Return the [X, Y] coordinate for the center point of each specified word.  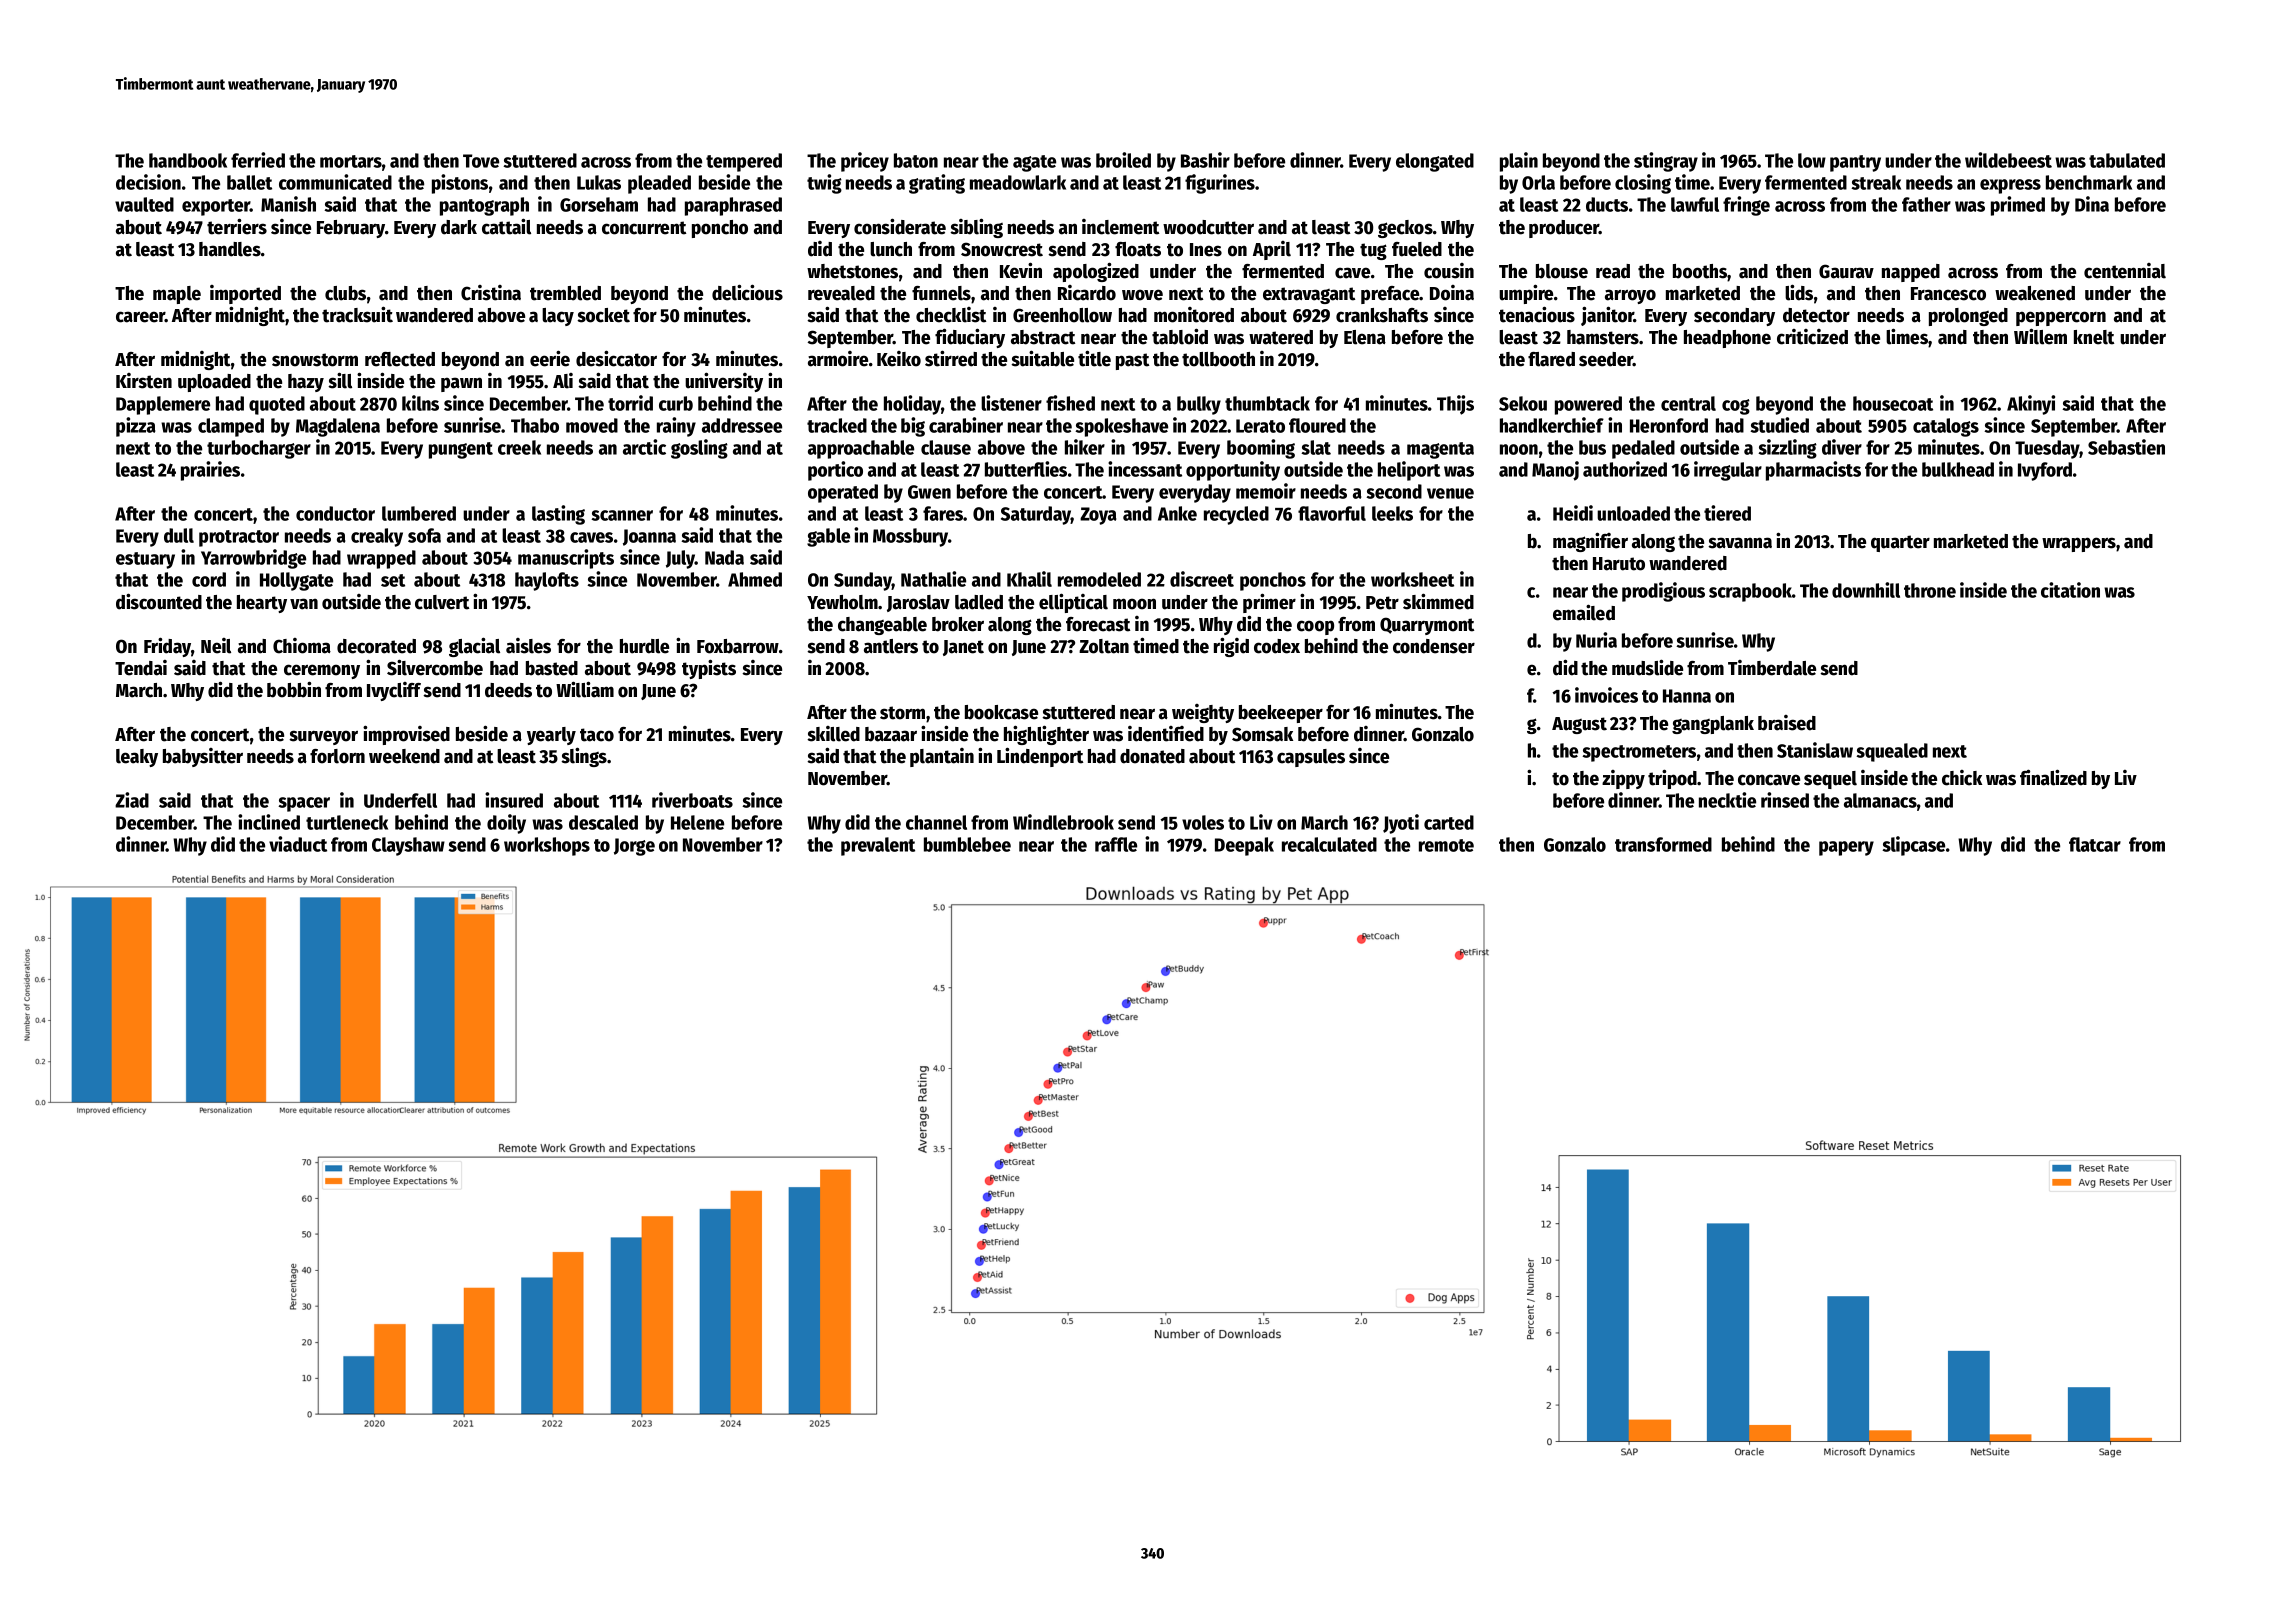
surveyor [323, 737]
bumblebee [967, 844]
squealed [1892, 752]
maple [177, 295]
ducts [1607, 204]
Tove [481, 161]
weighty [1203, 713]
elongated [1435, 162]
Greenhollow [1062, 315]
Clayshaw [408, 846]
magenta [1440, 450]
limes [1907, 336]
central [1688, 403]
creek [519, 447]
